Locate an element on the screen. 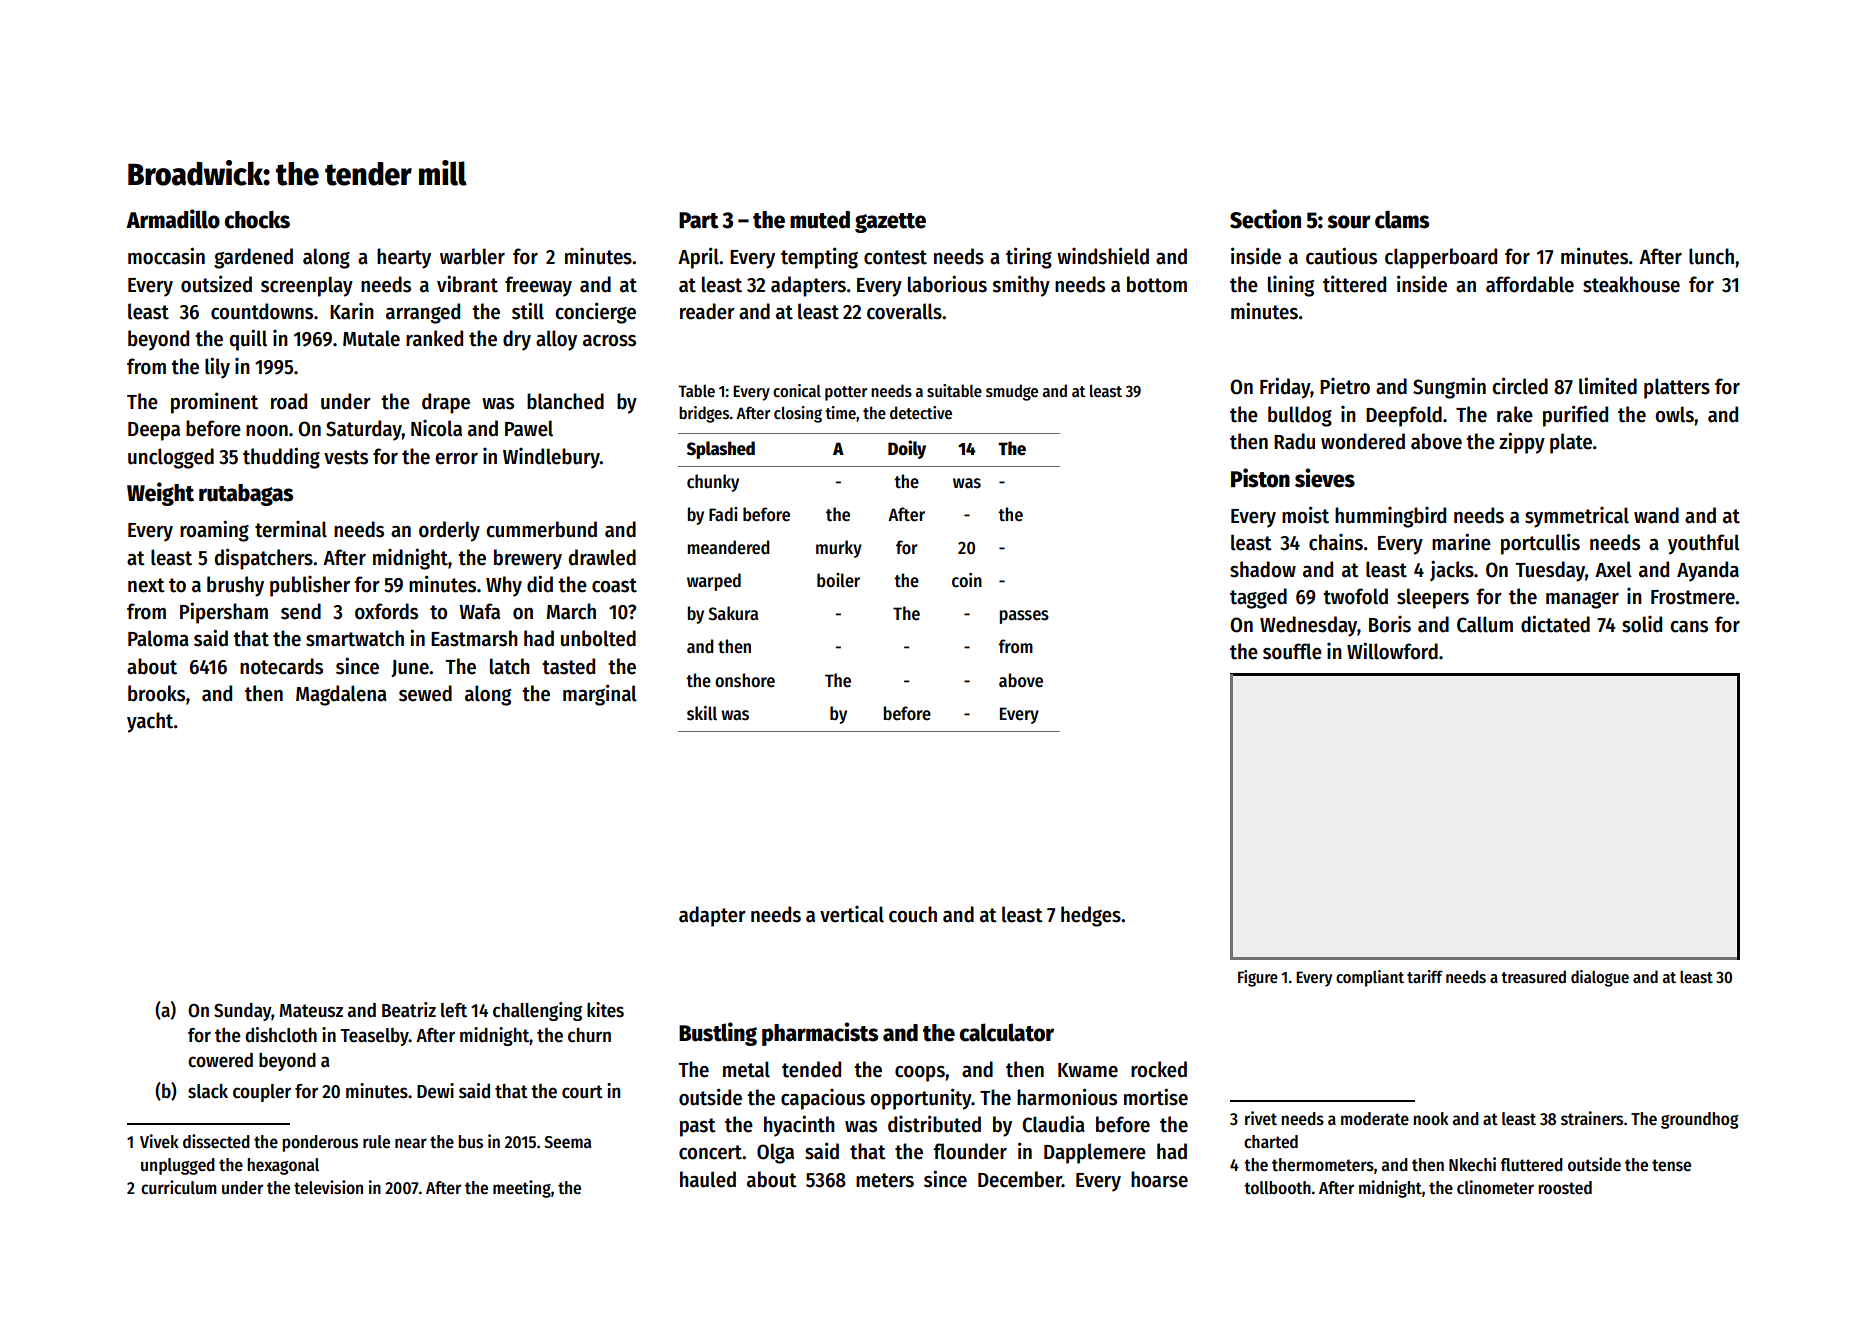 Image resolution: width=1867 pixels, height=1320 pixels. passes is located at coordinates (1024, 617).
